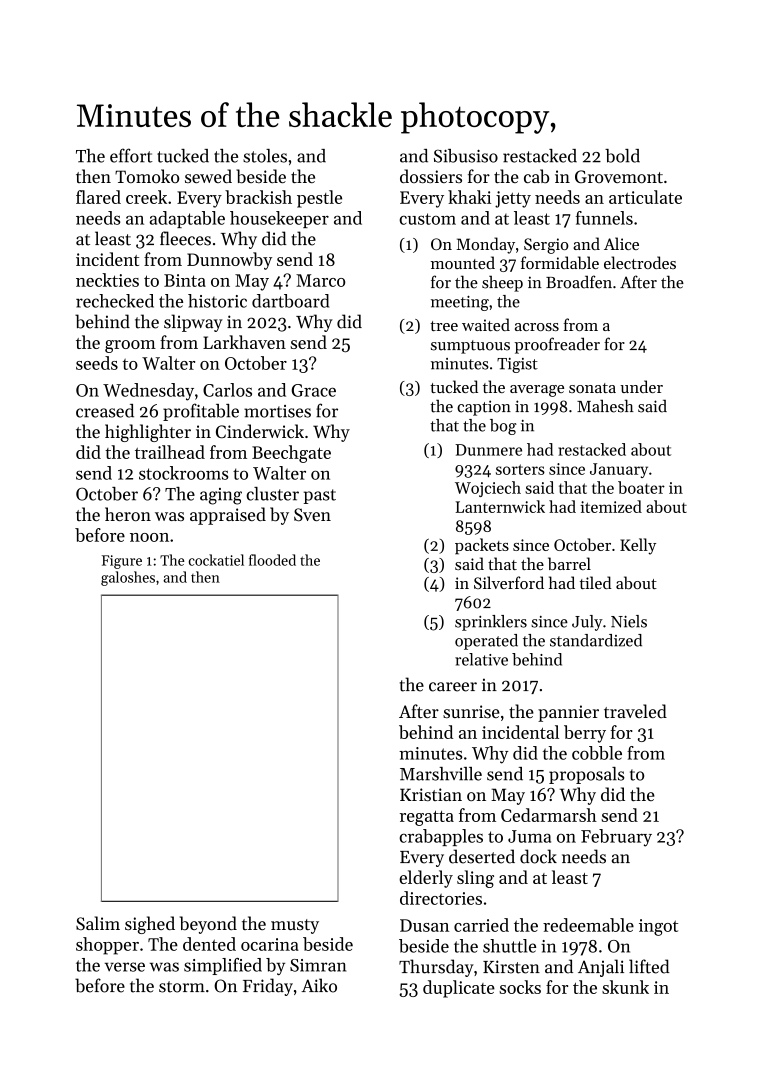 The image size is (763, 1082). I want to click on storm, so click(182, 987).
